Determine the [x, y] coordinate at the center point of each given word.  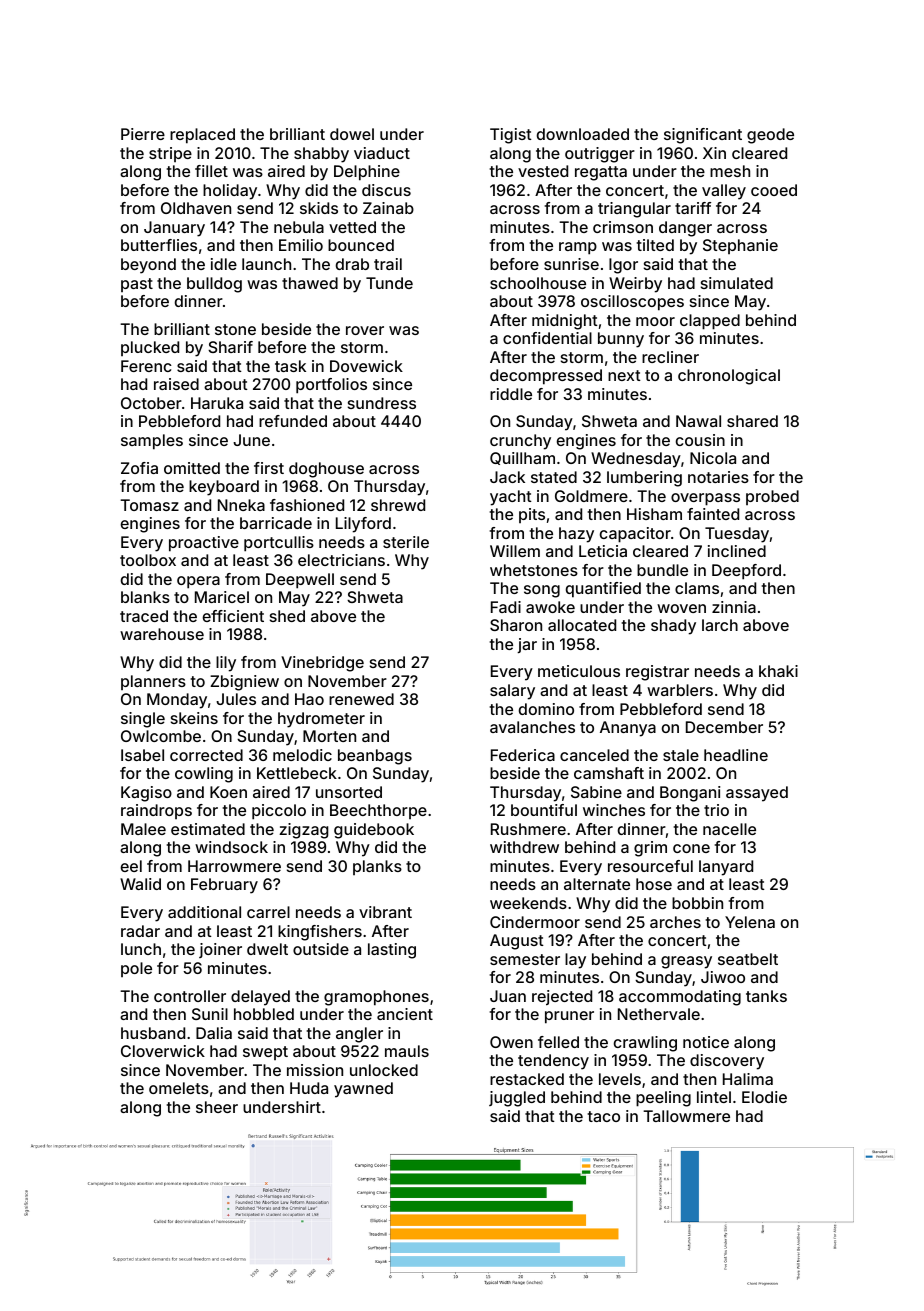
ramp [578, 248]
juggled [517, 1099]
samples [152, 442]
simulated [737, 283]
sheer [217, 1107]
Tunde [389, 283]
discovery [727, 1062]
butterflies [159, 245]
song [542, 591]
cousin [700, 440]
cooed [774, 190]
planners [153, 682]
